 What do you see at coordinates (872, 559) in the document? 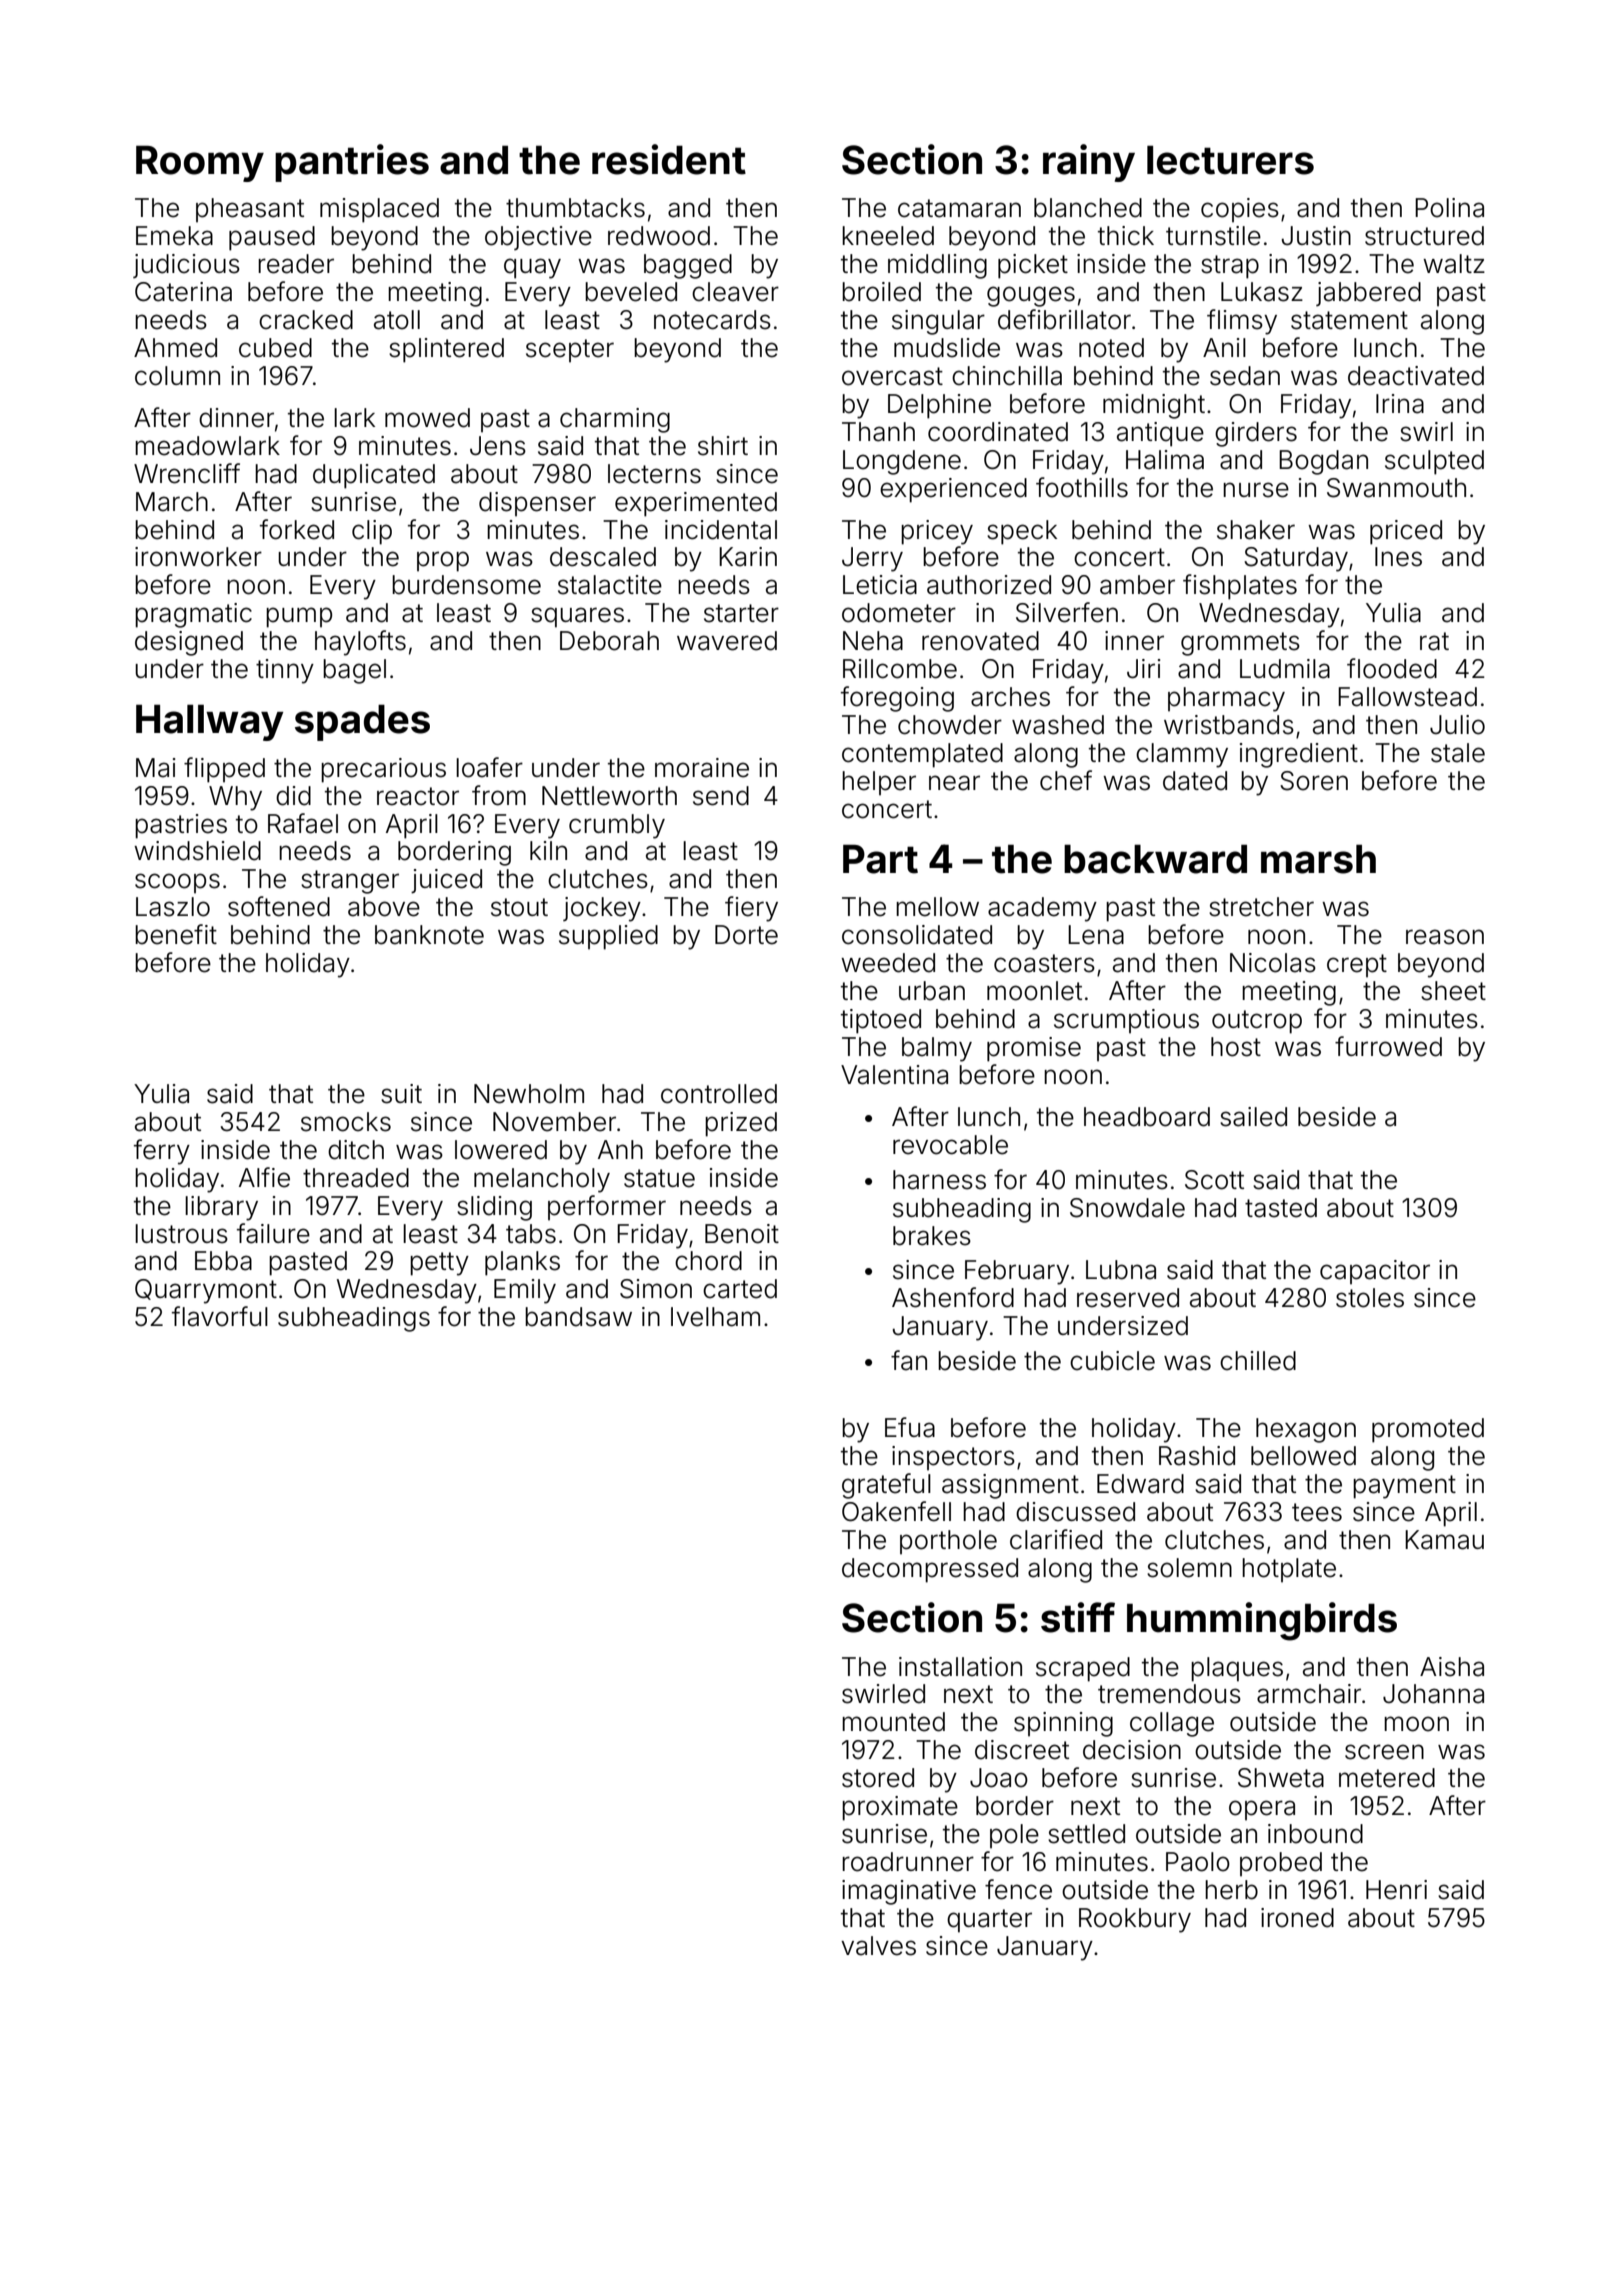
I see `Jerry` at bounding box center [872, 559].
